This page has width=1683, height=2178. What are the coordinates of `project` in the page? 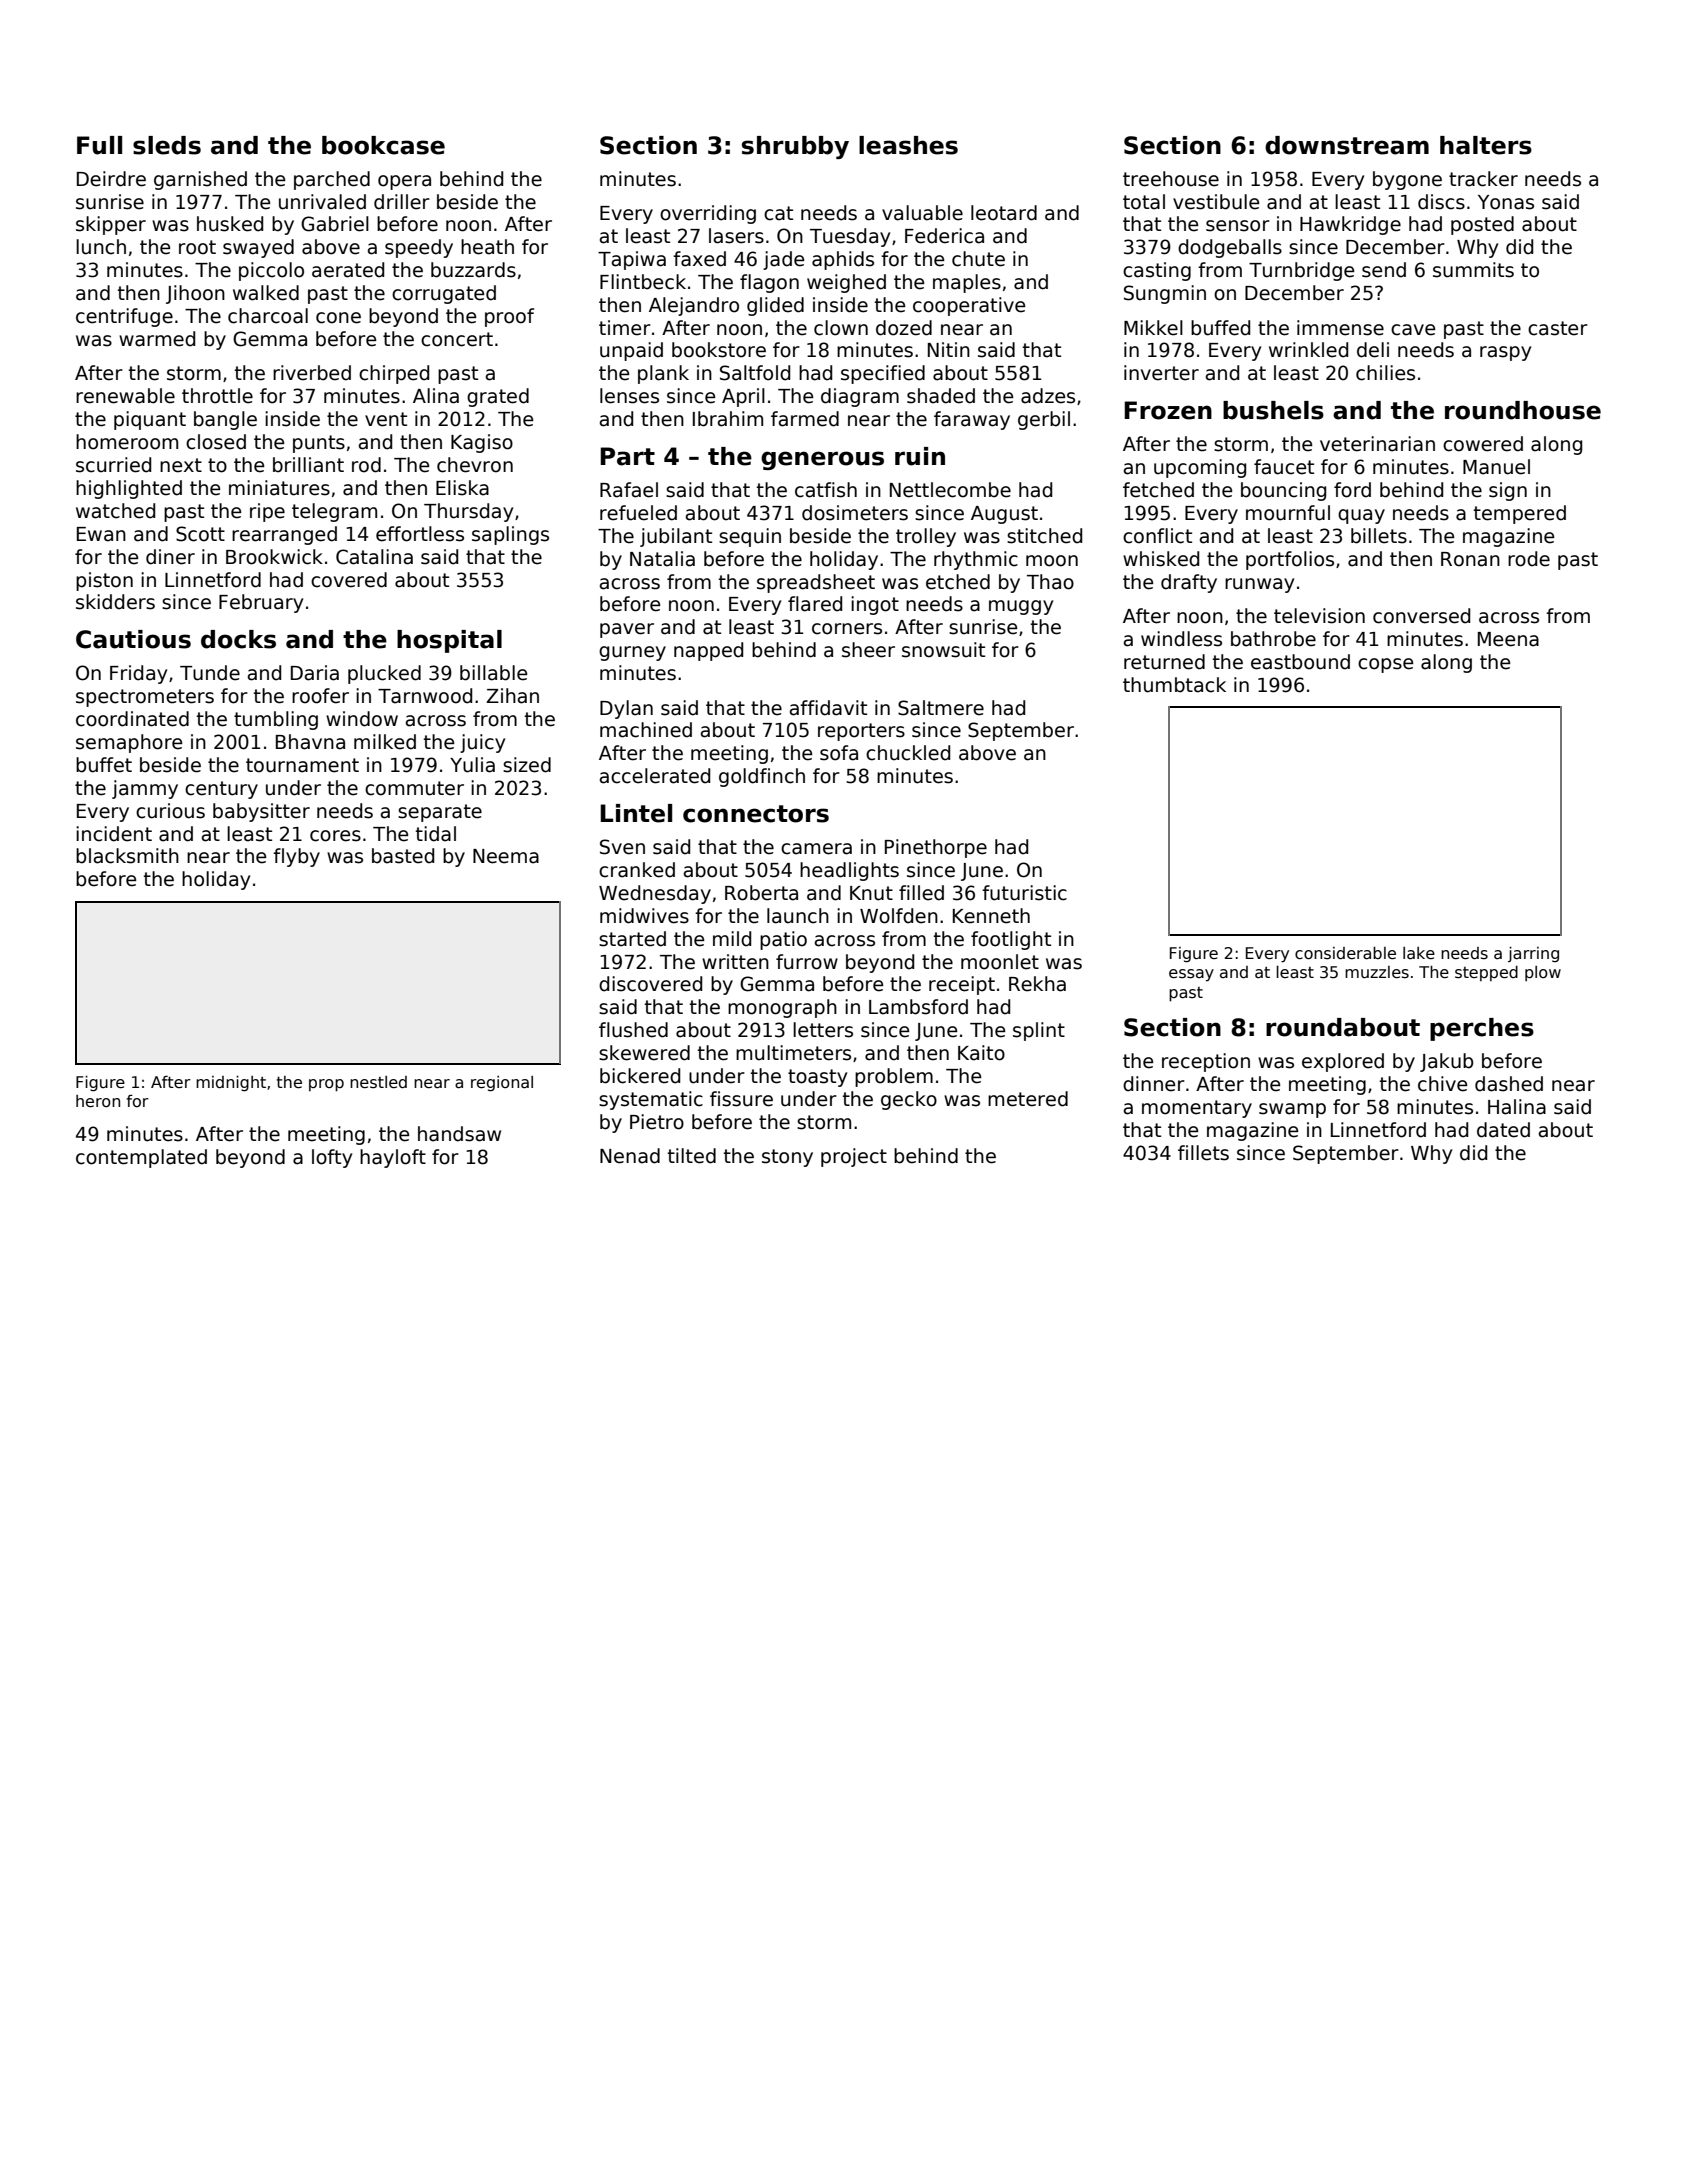 It's located at (854, 1157).
